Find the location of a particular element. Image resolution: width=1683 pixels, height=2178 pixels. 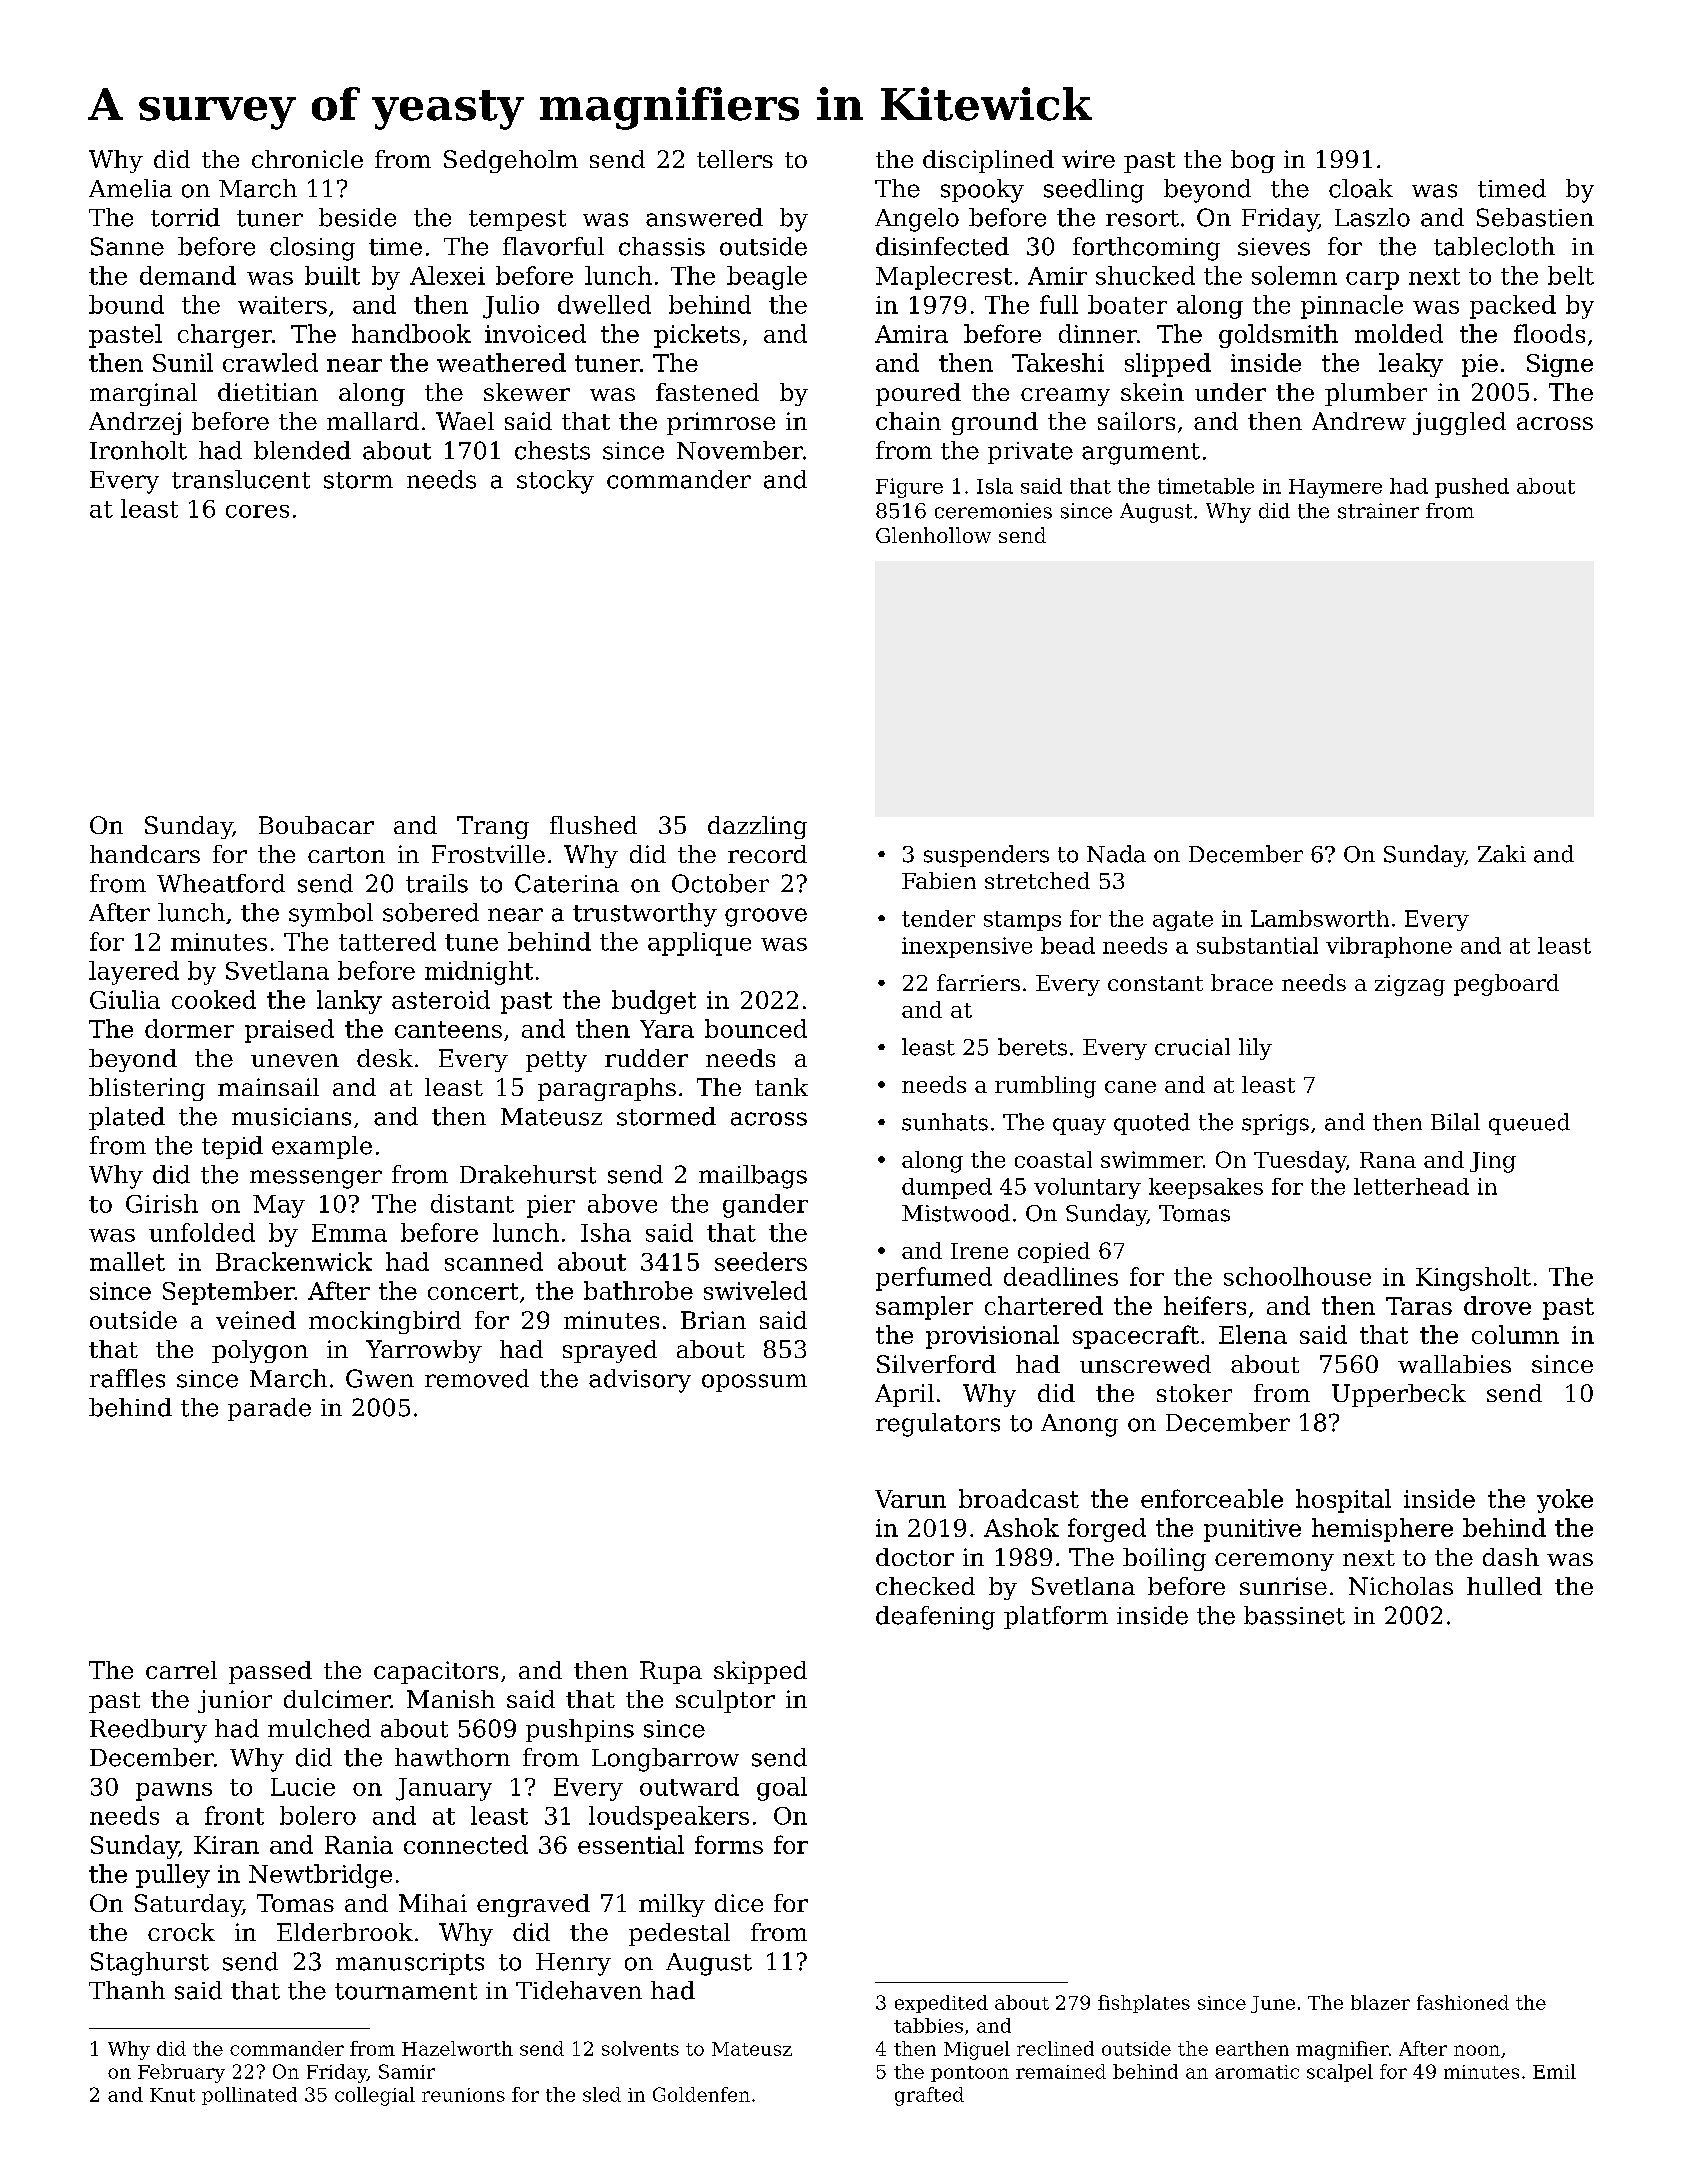

Upperbeck is located at coordinates (1399, 1395).
